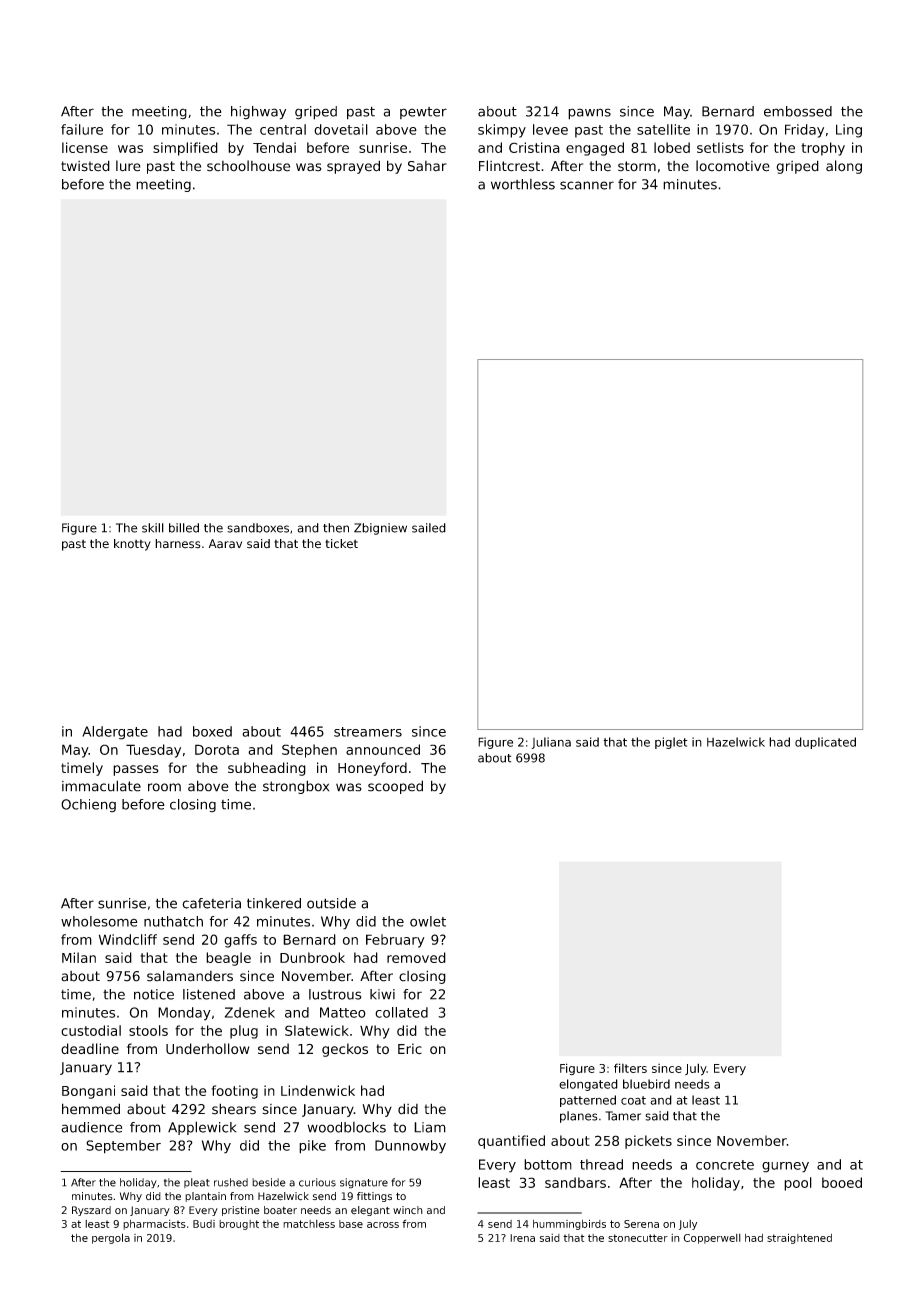  I want to click on pergola, so click(111, 1238).
